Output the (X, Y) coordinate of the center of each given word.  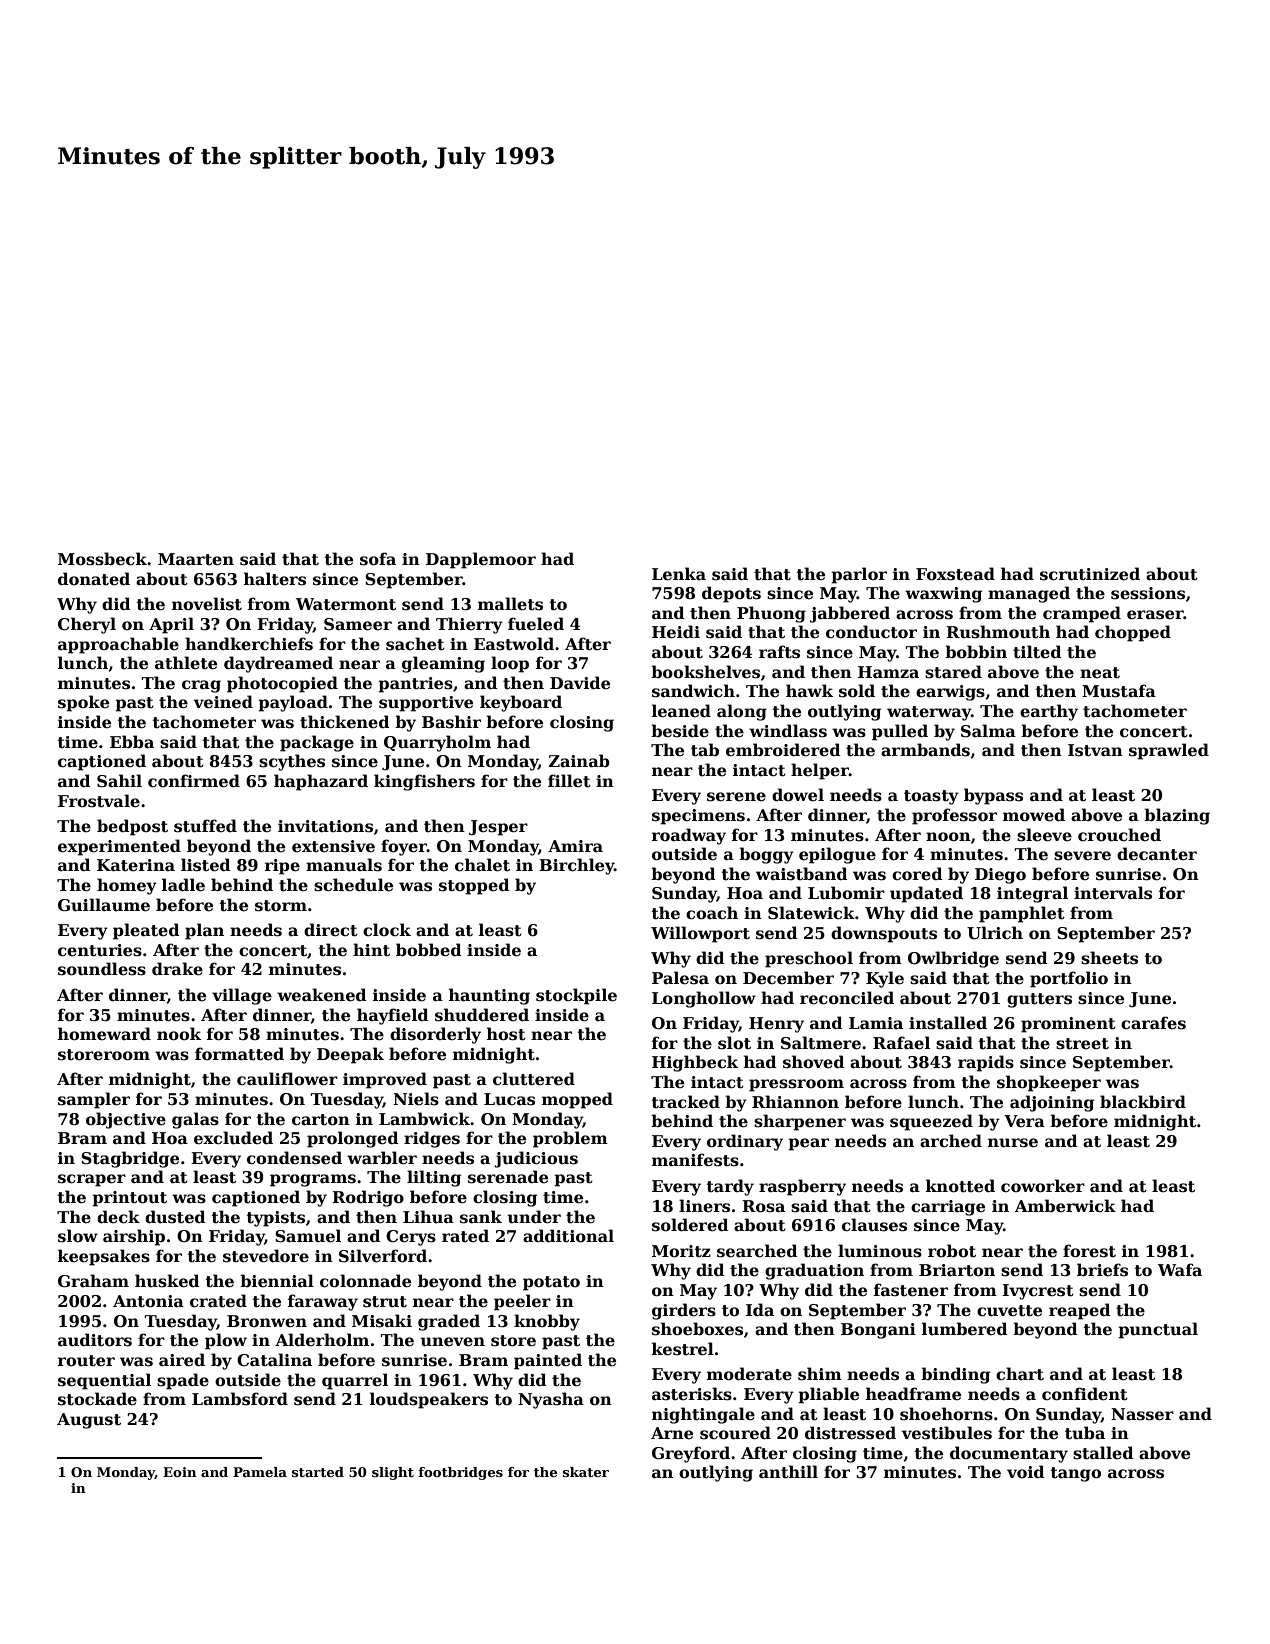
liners (704, 1206)
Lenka (679, 574)
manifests (695, 1160)
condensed (294, 1158)
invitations (325, 826)
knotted (960, 1186)
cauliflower (287, 1079)
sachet (415, 644)
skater (586, 1472)
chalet (482, 865)
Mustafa (1119, 691)
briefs (1102, 1270)
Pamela (260, 1472)
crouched (1119, 835)
